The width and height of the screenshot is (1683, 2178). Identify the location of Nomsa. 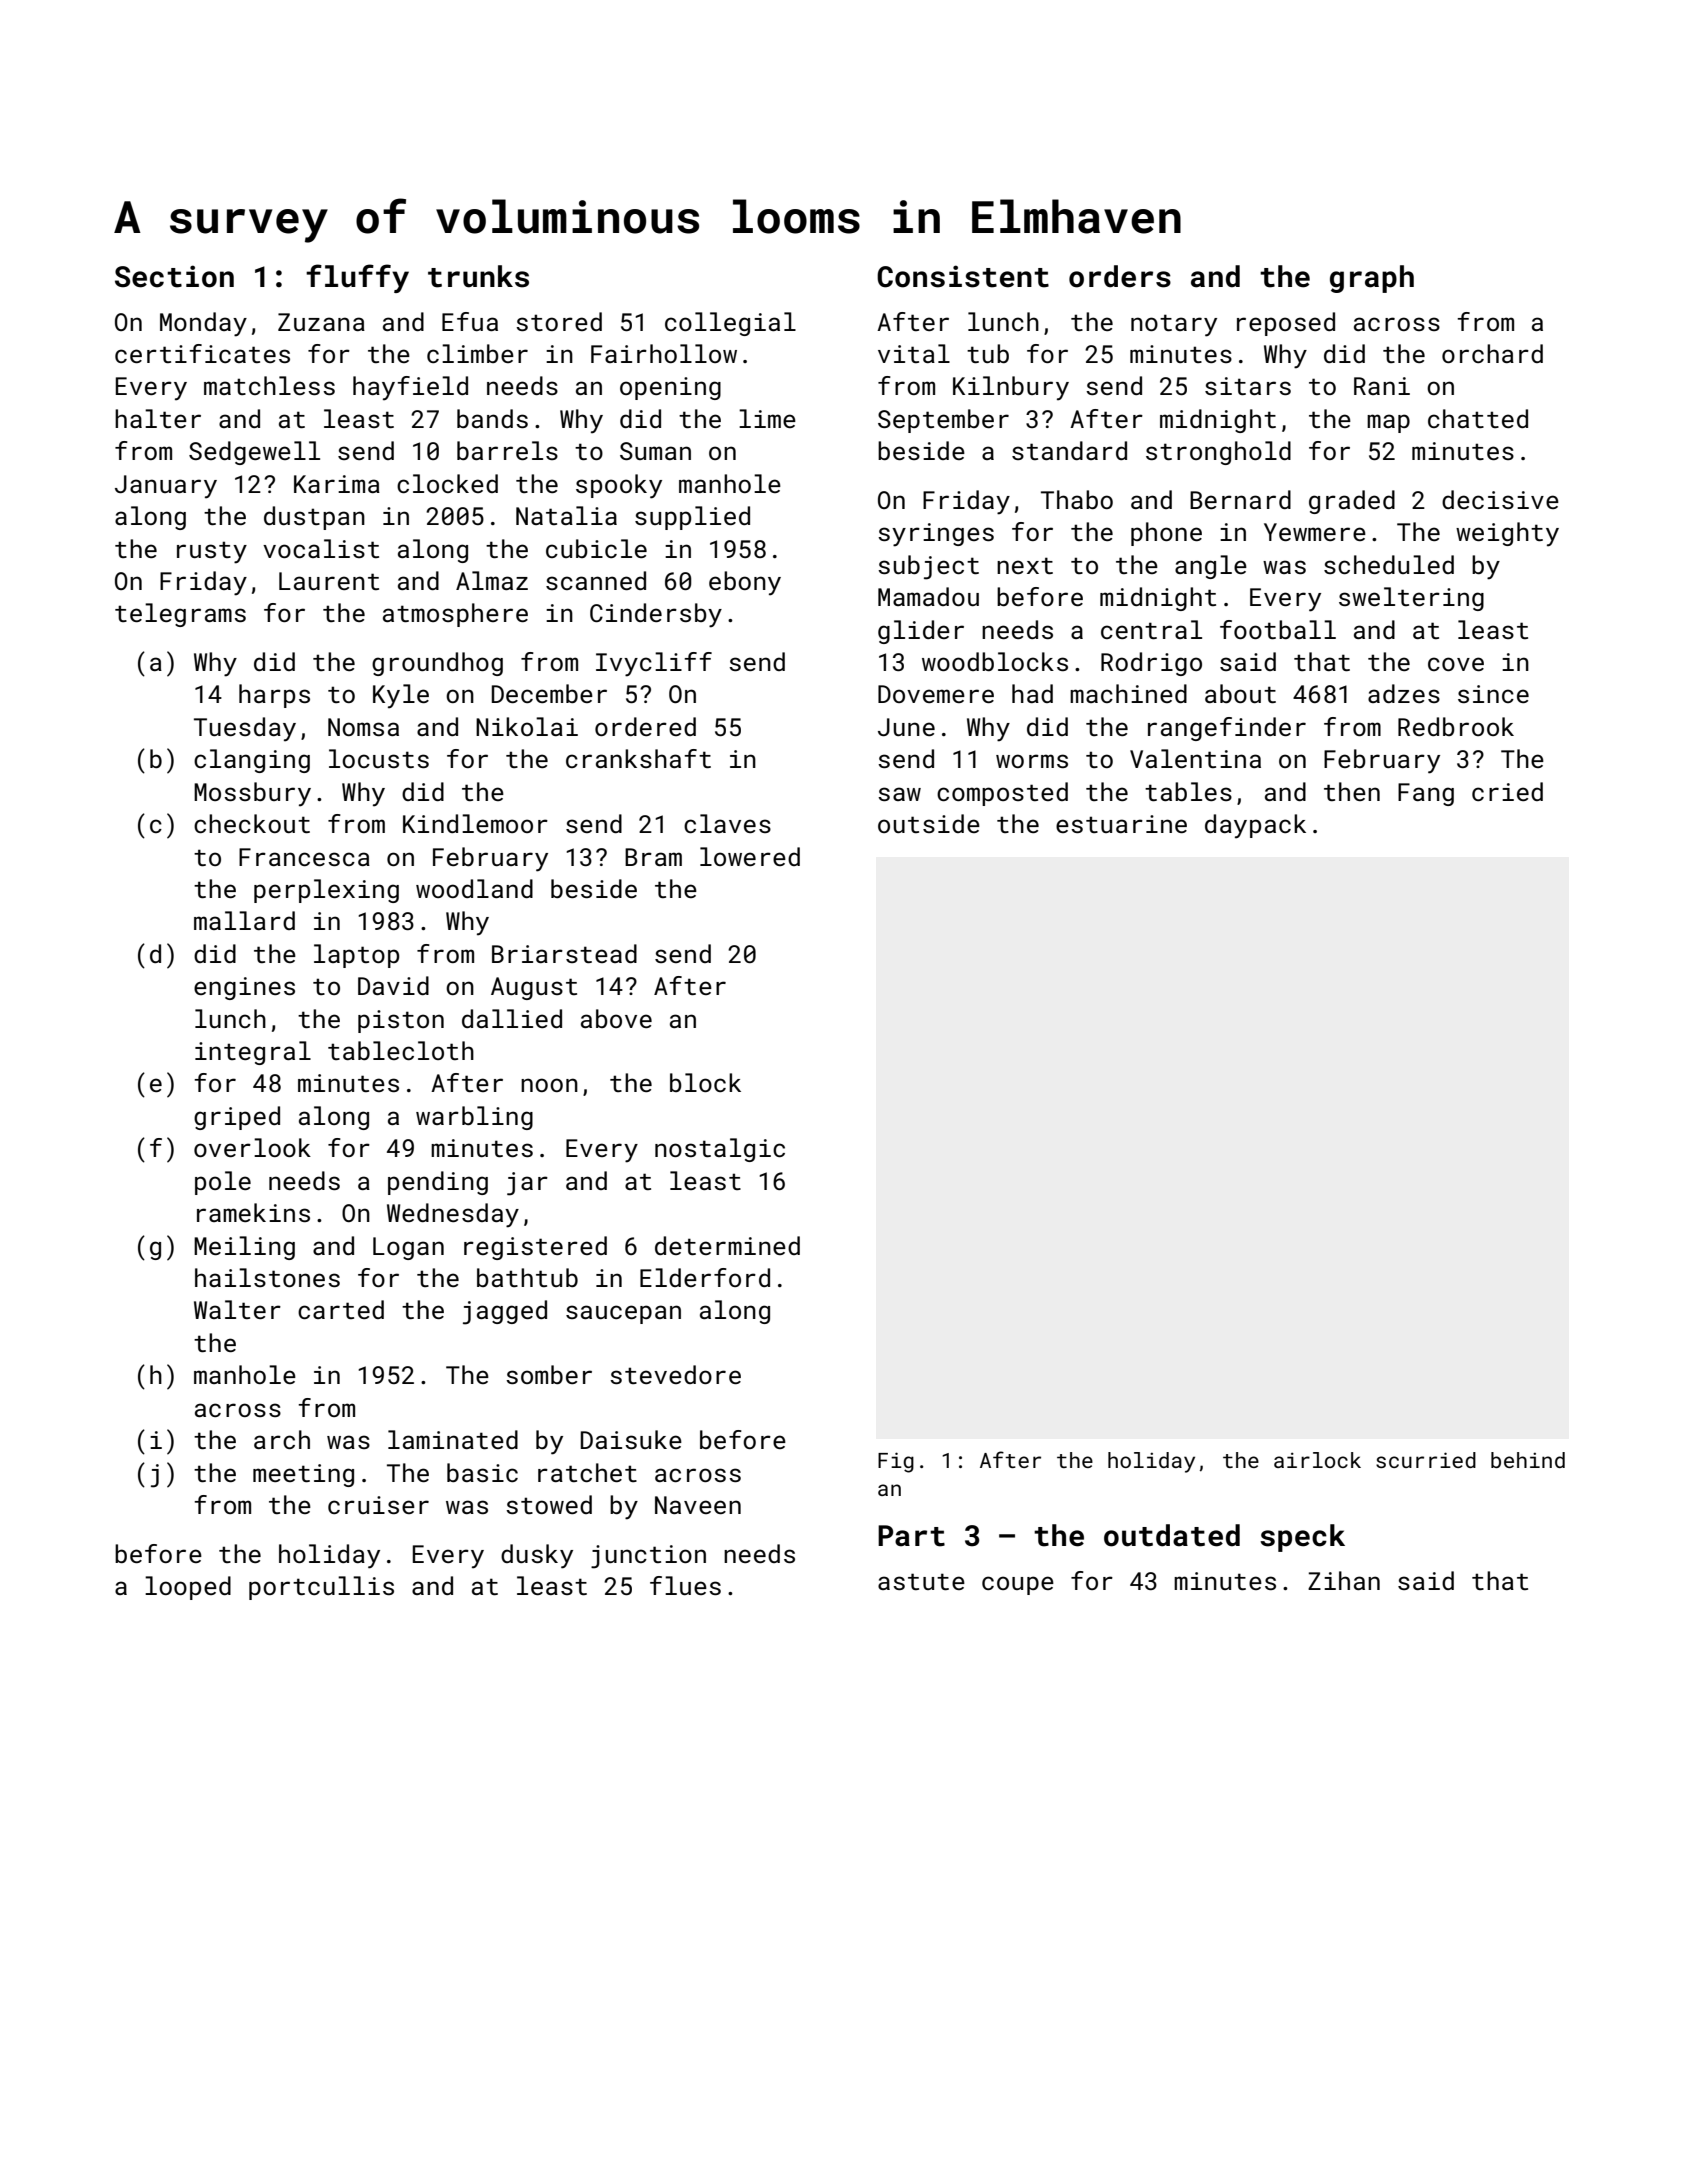
(363, 727).
